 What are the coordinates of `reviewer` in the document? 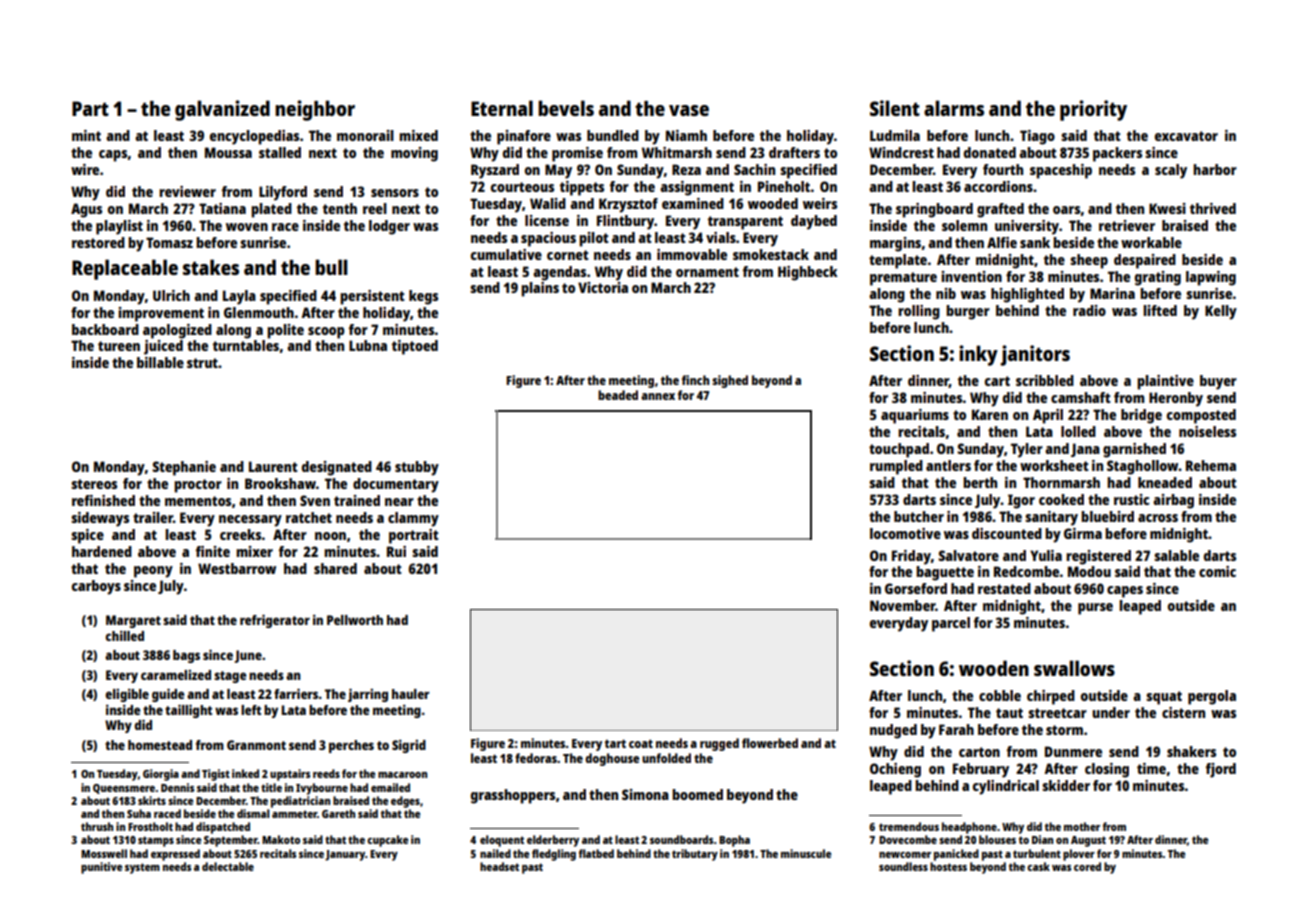 It's located at (187, 191).
